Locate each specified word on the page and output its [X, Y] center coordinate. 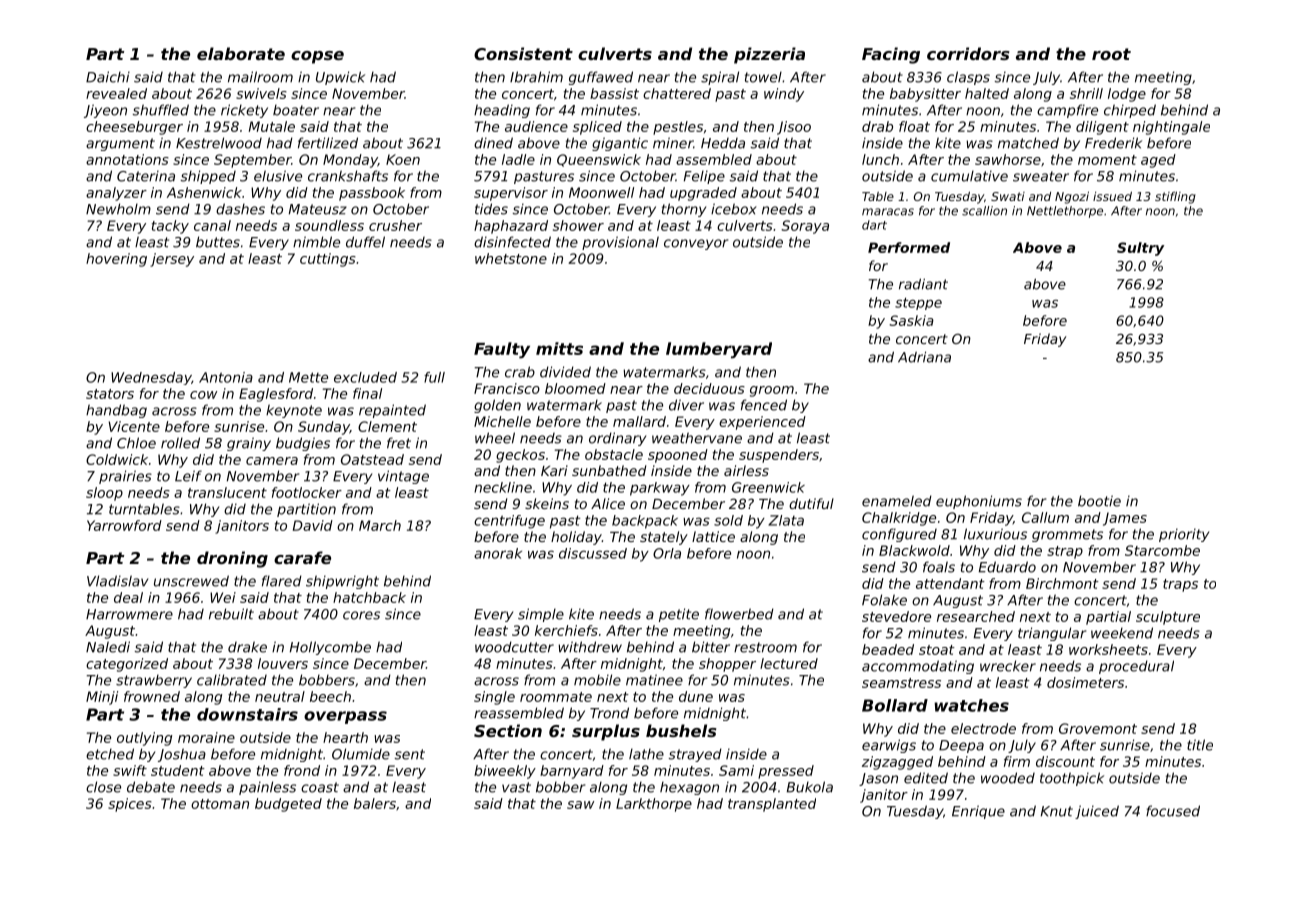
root [1111, 54]
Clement [387, 426]
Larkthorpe [654, 805]
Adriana [924, 357]
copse [317, 57]
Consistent [523, 53]
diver [686, 405]
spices [130, 805]
